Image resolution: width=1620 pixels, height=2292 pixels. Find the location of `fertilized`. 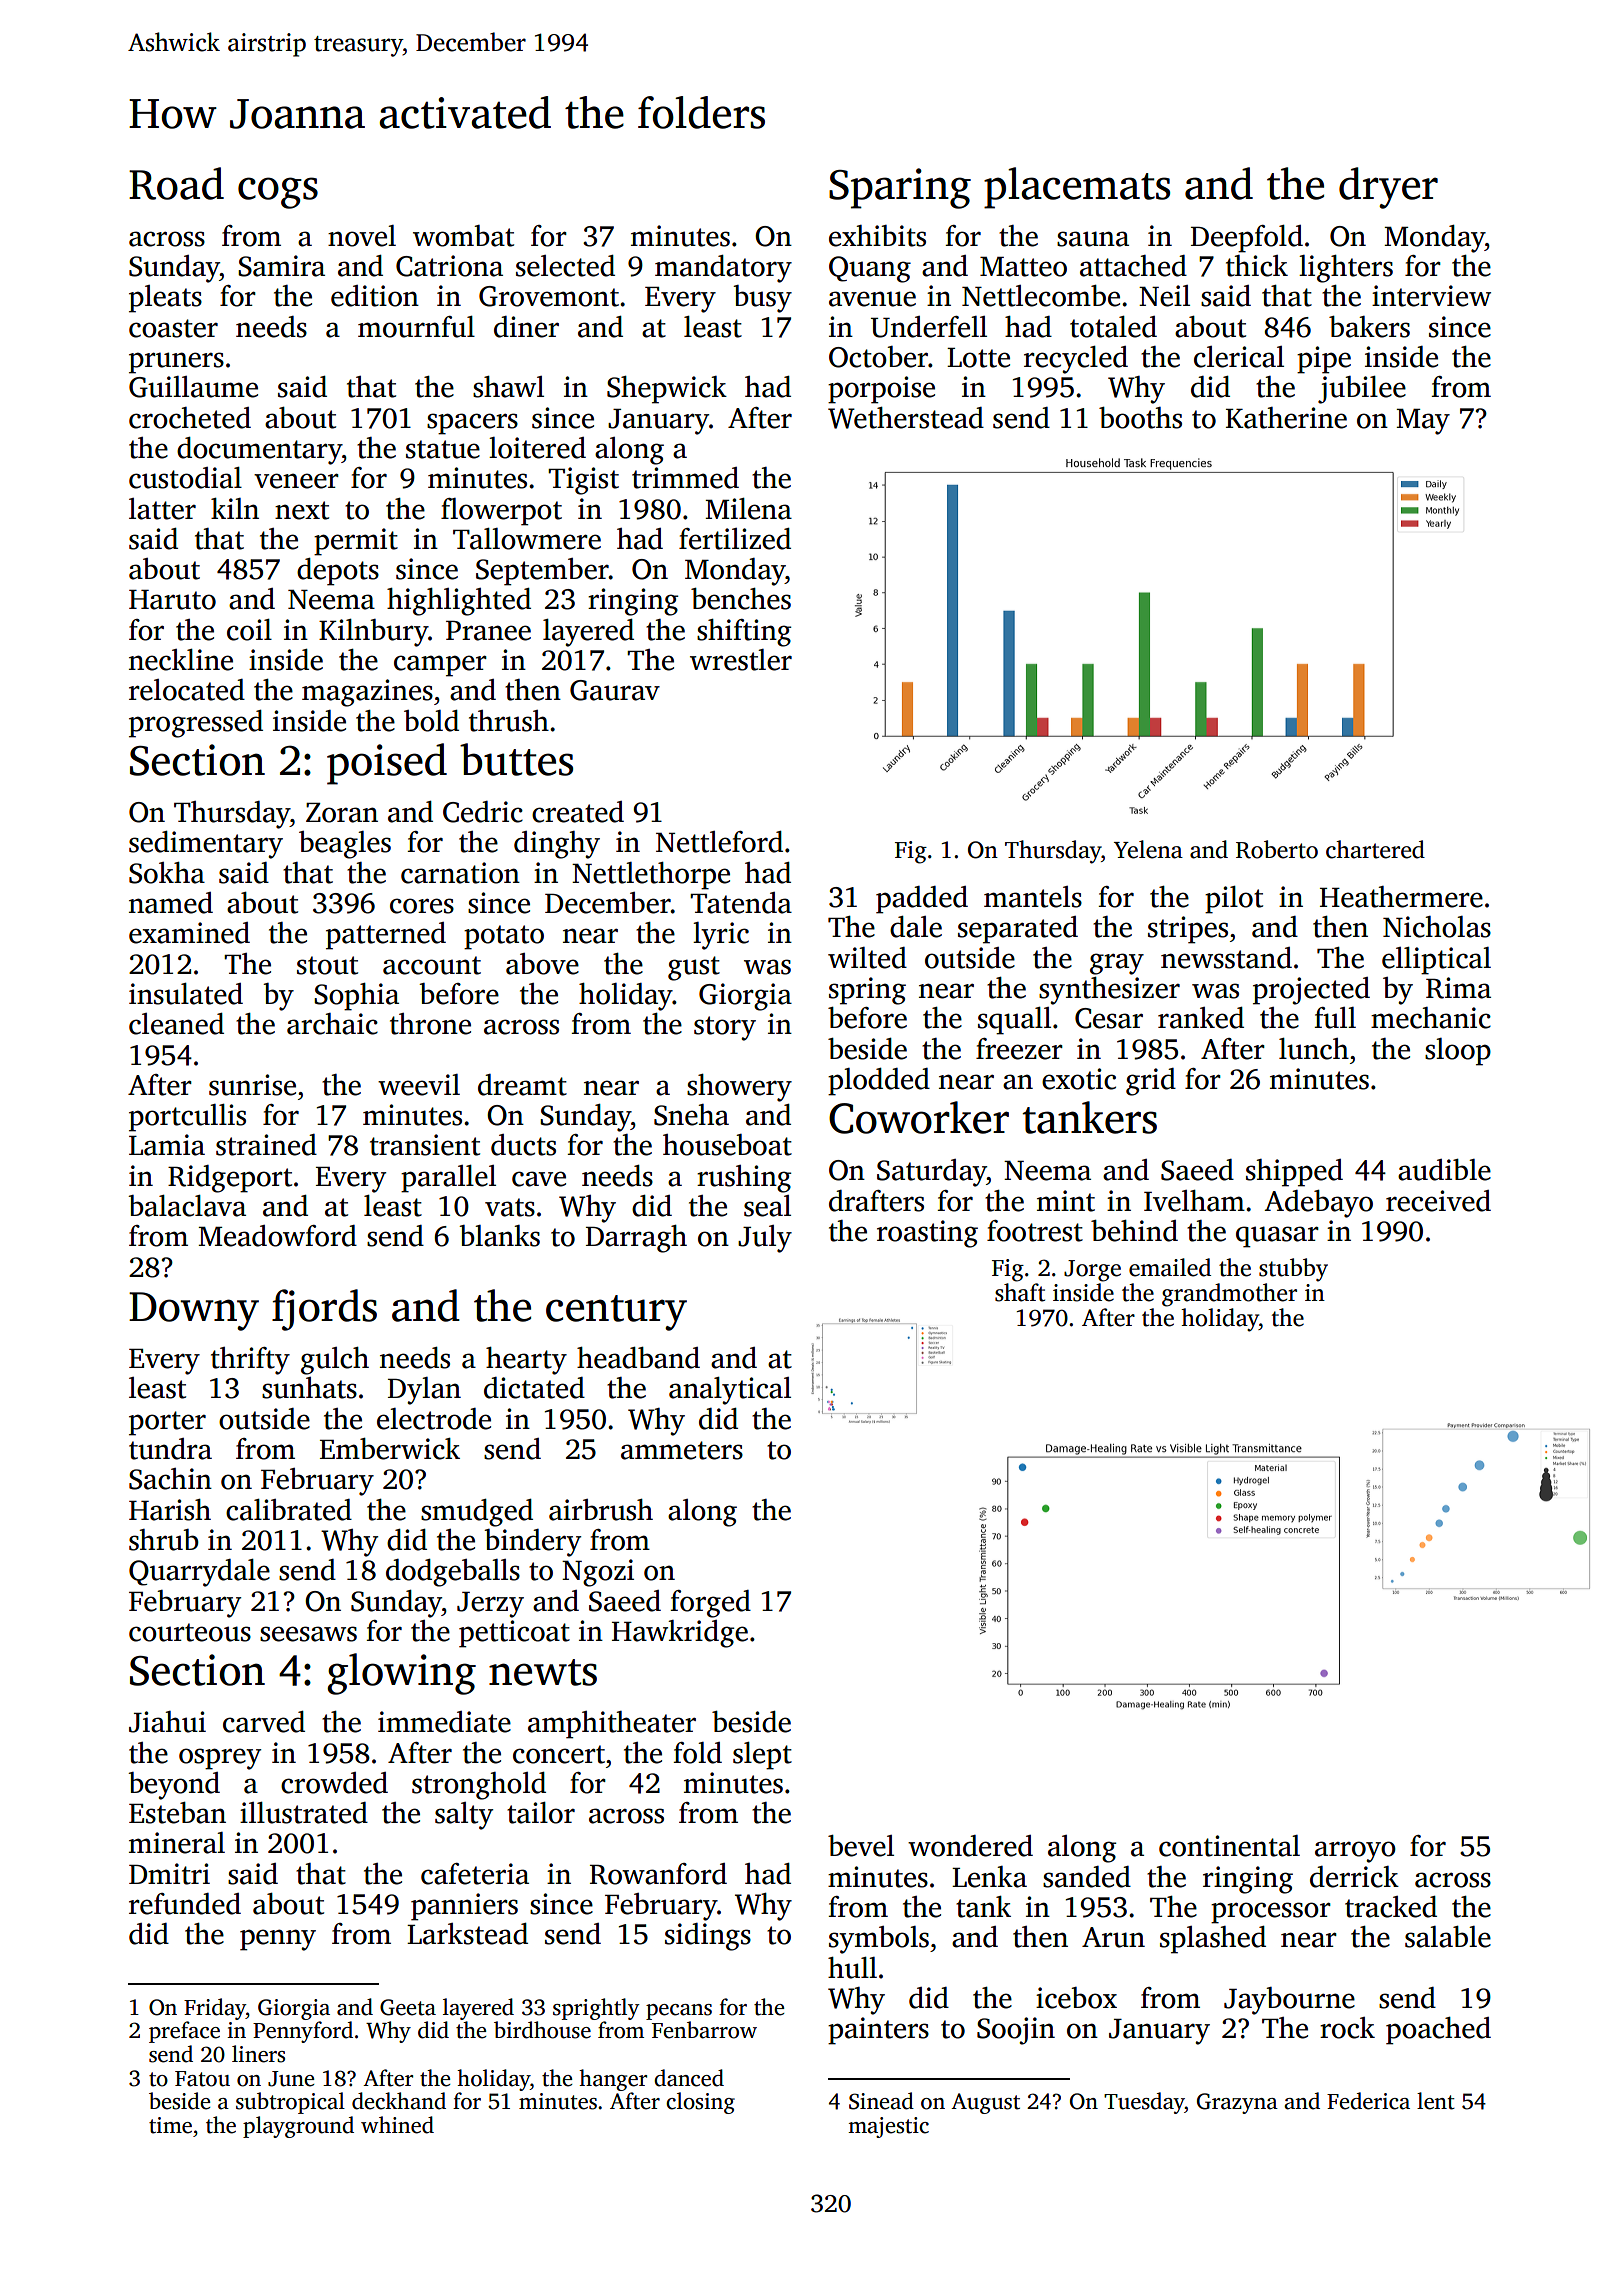

fertilized is located at coordinates (735, 539).
